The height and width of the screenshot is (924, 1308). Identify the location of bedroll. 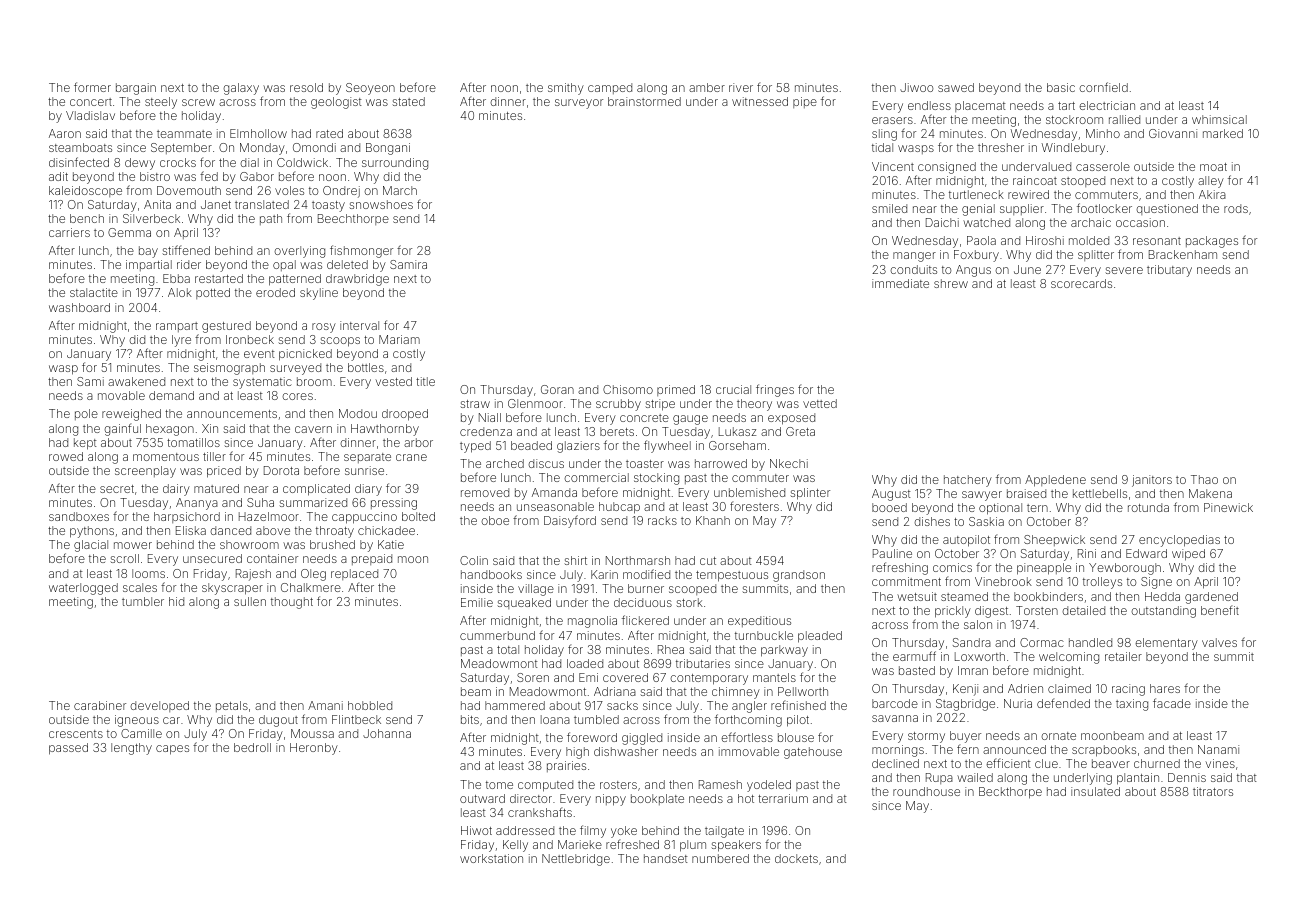
(252, 747).
